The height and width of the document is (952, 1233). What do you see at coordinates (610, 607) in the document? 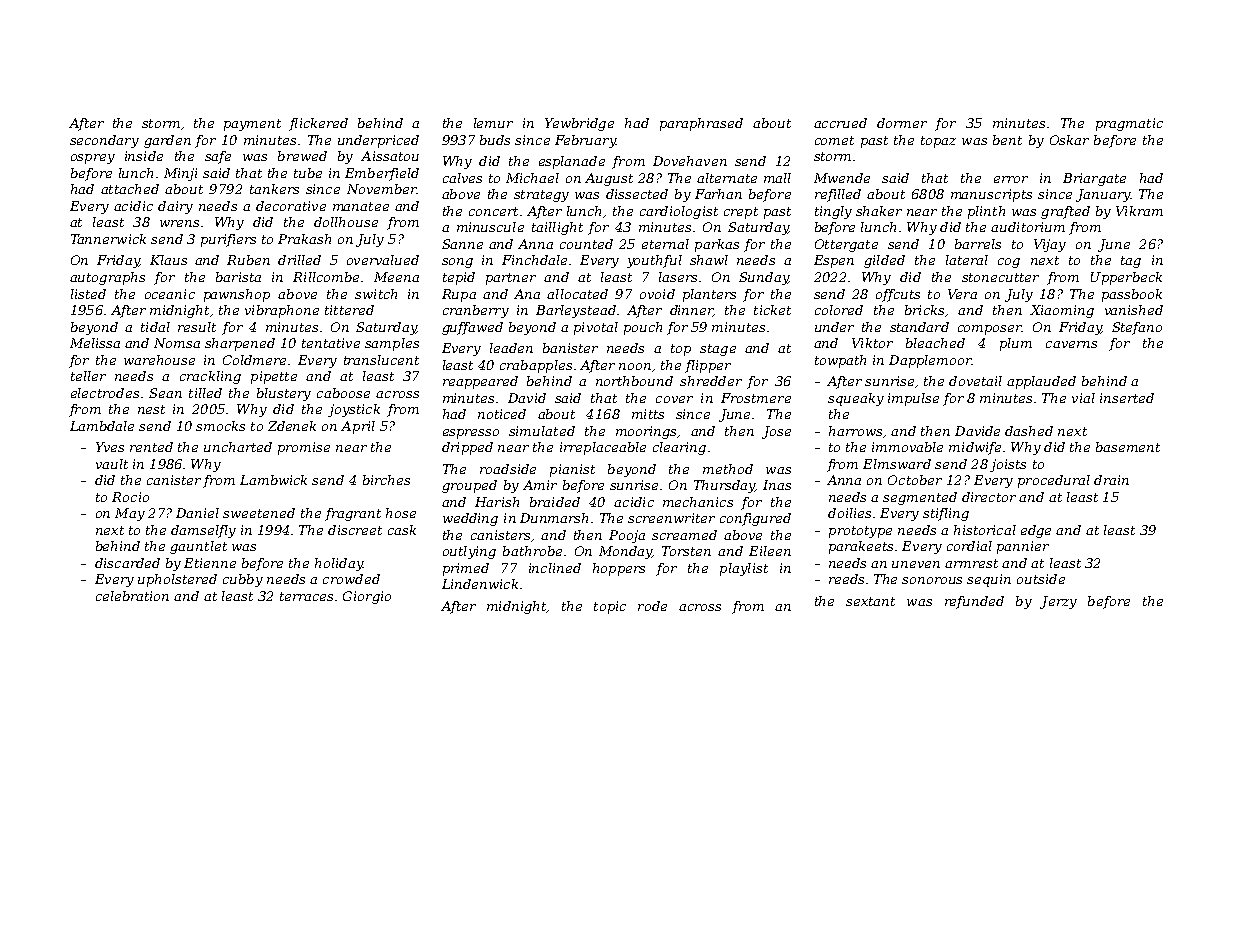
I see `topic` at bounding box center [610, 607].
